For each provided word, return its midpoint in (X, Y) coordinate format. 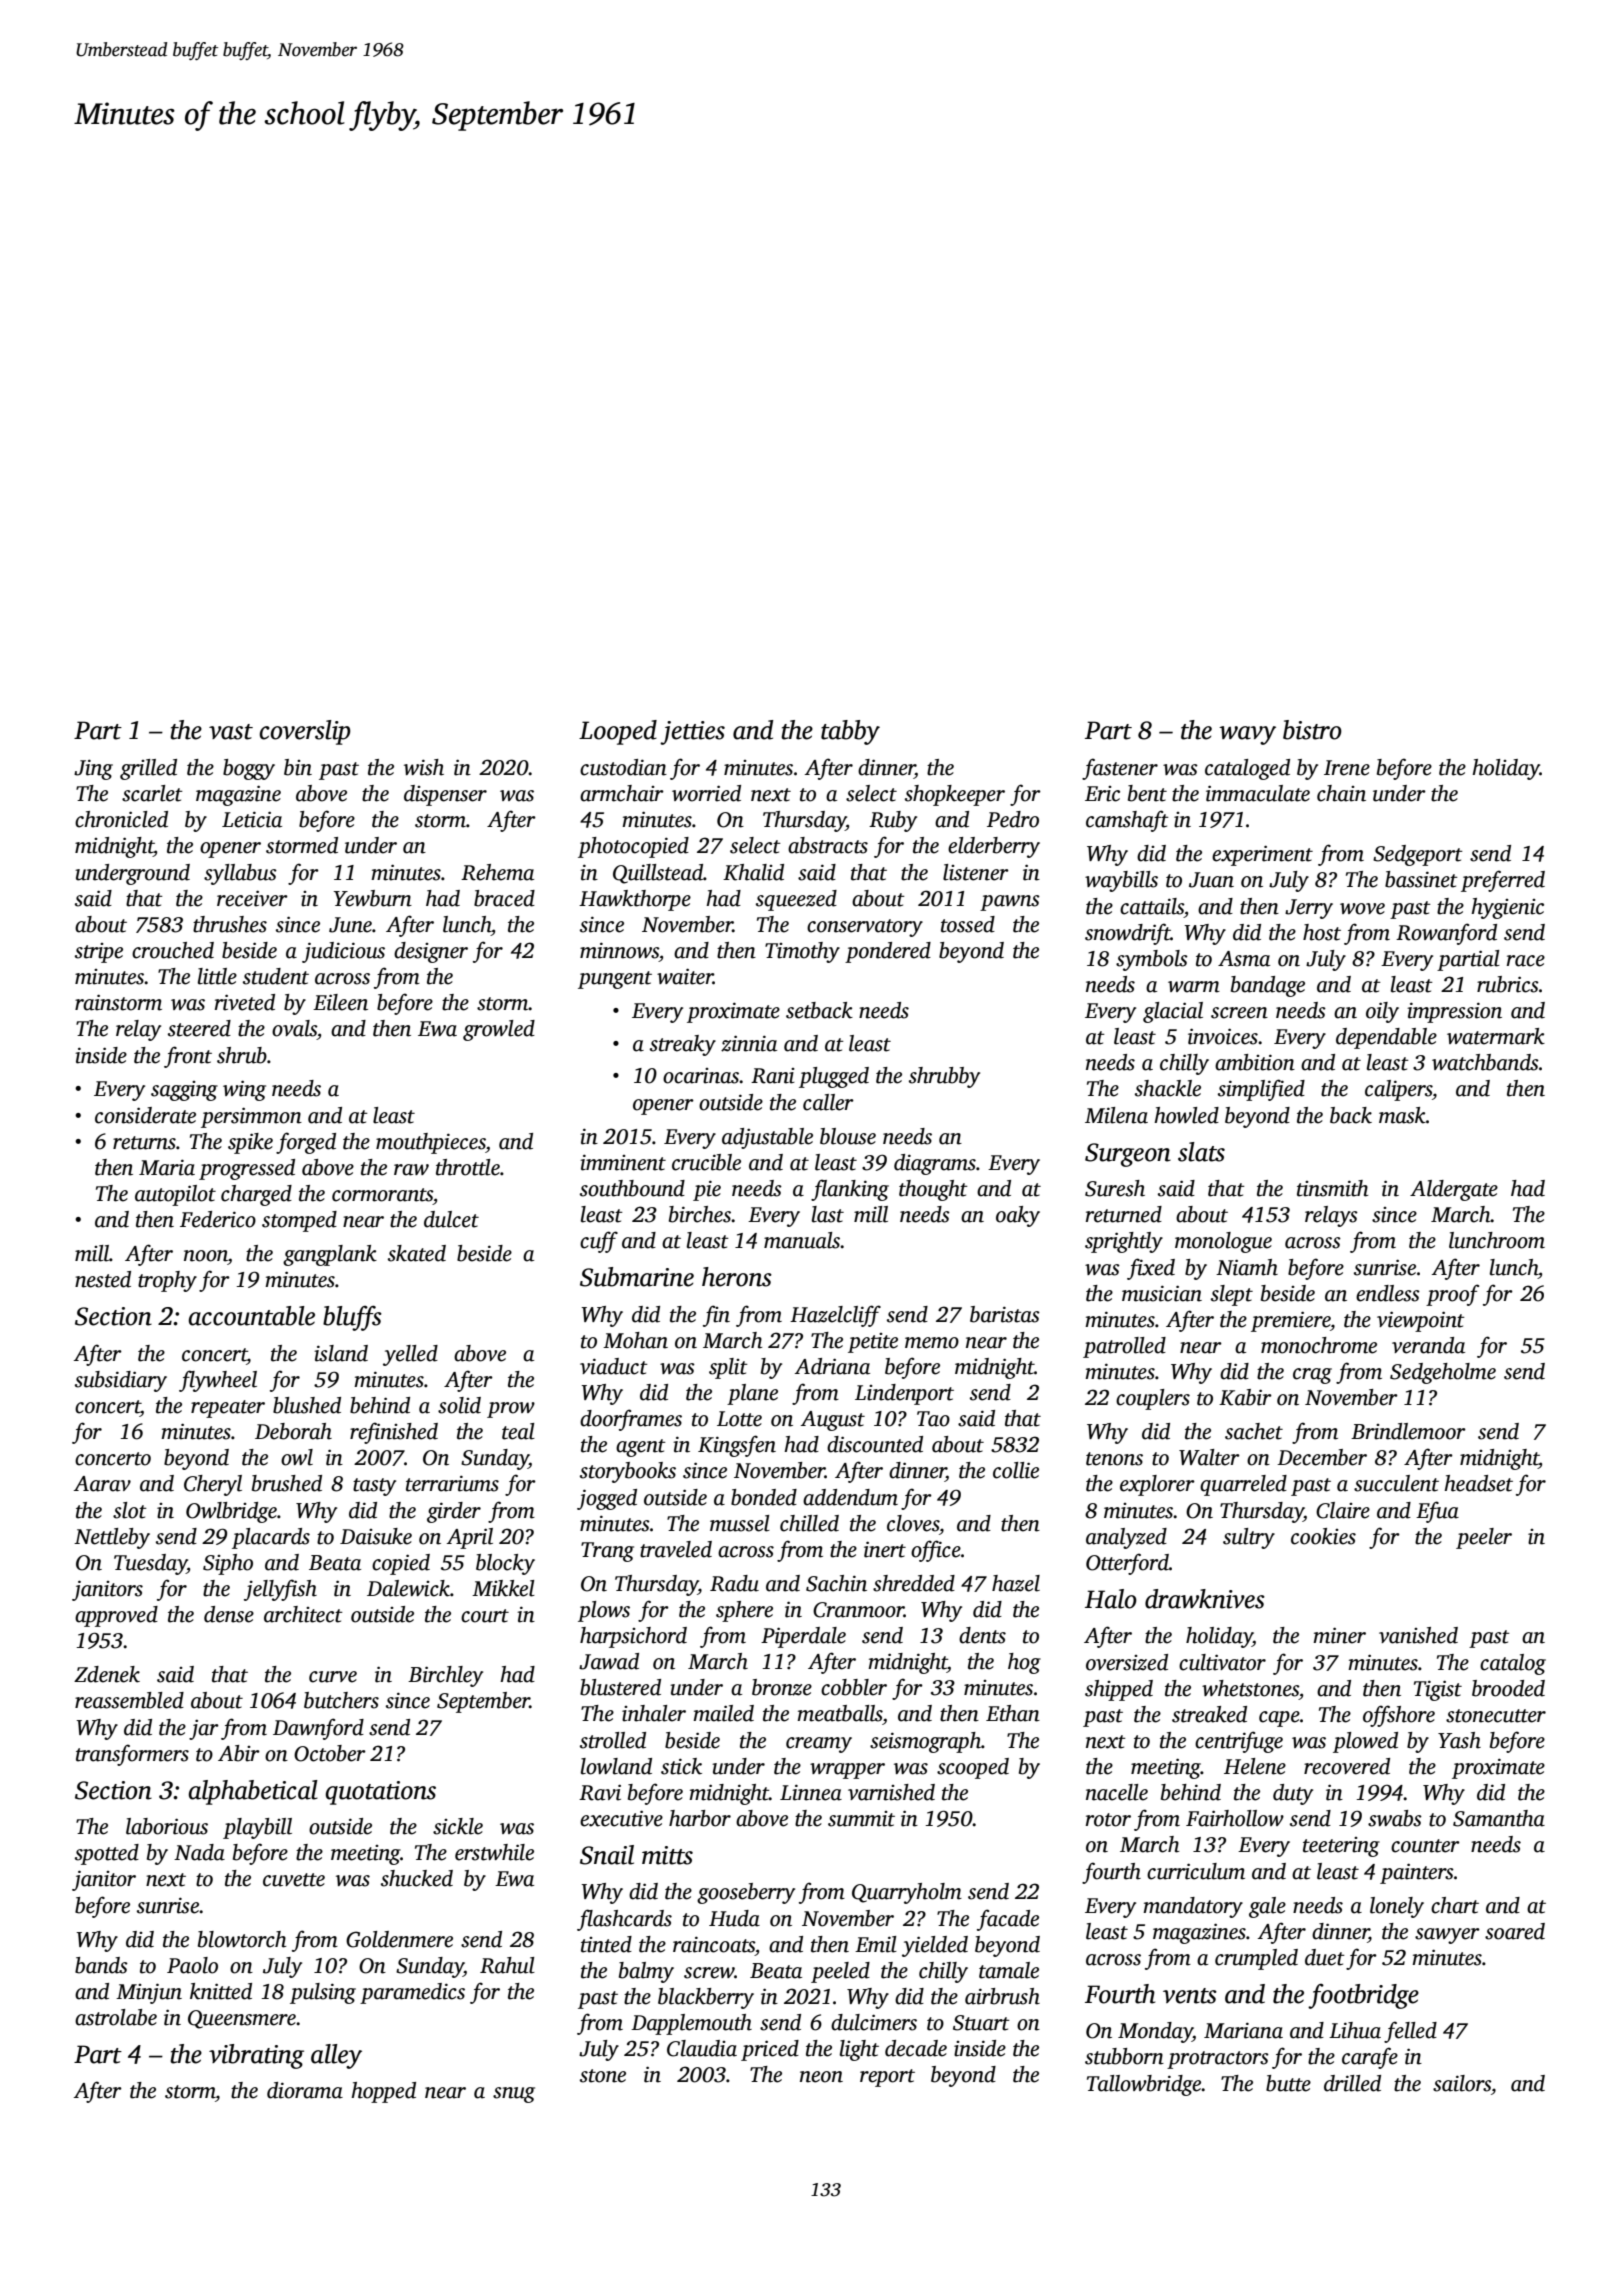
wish (424, 767)
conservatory (865, 928)
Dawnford (318, 1729)
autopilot (175, 1195)
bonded (764, 1497)
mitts (667, 1855)
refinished (394, 1433)
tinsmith (1332, 1188)
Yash (1459, 1740)
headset (1478, 1483)
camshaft (1127, 821)
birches (700, 1214)
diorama (305, 2090)
